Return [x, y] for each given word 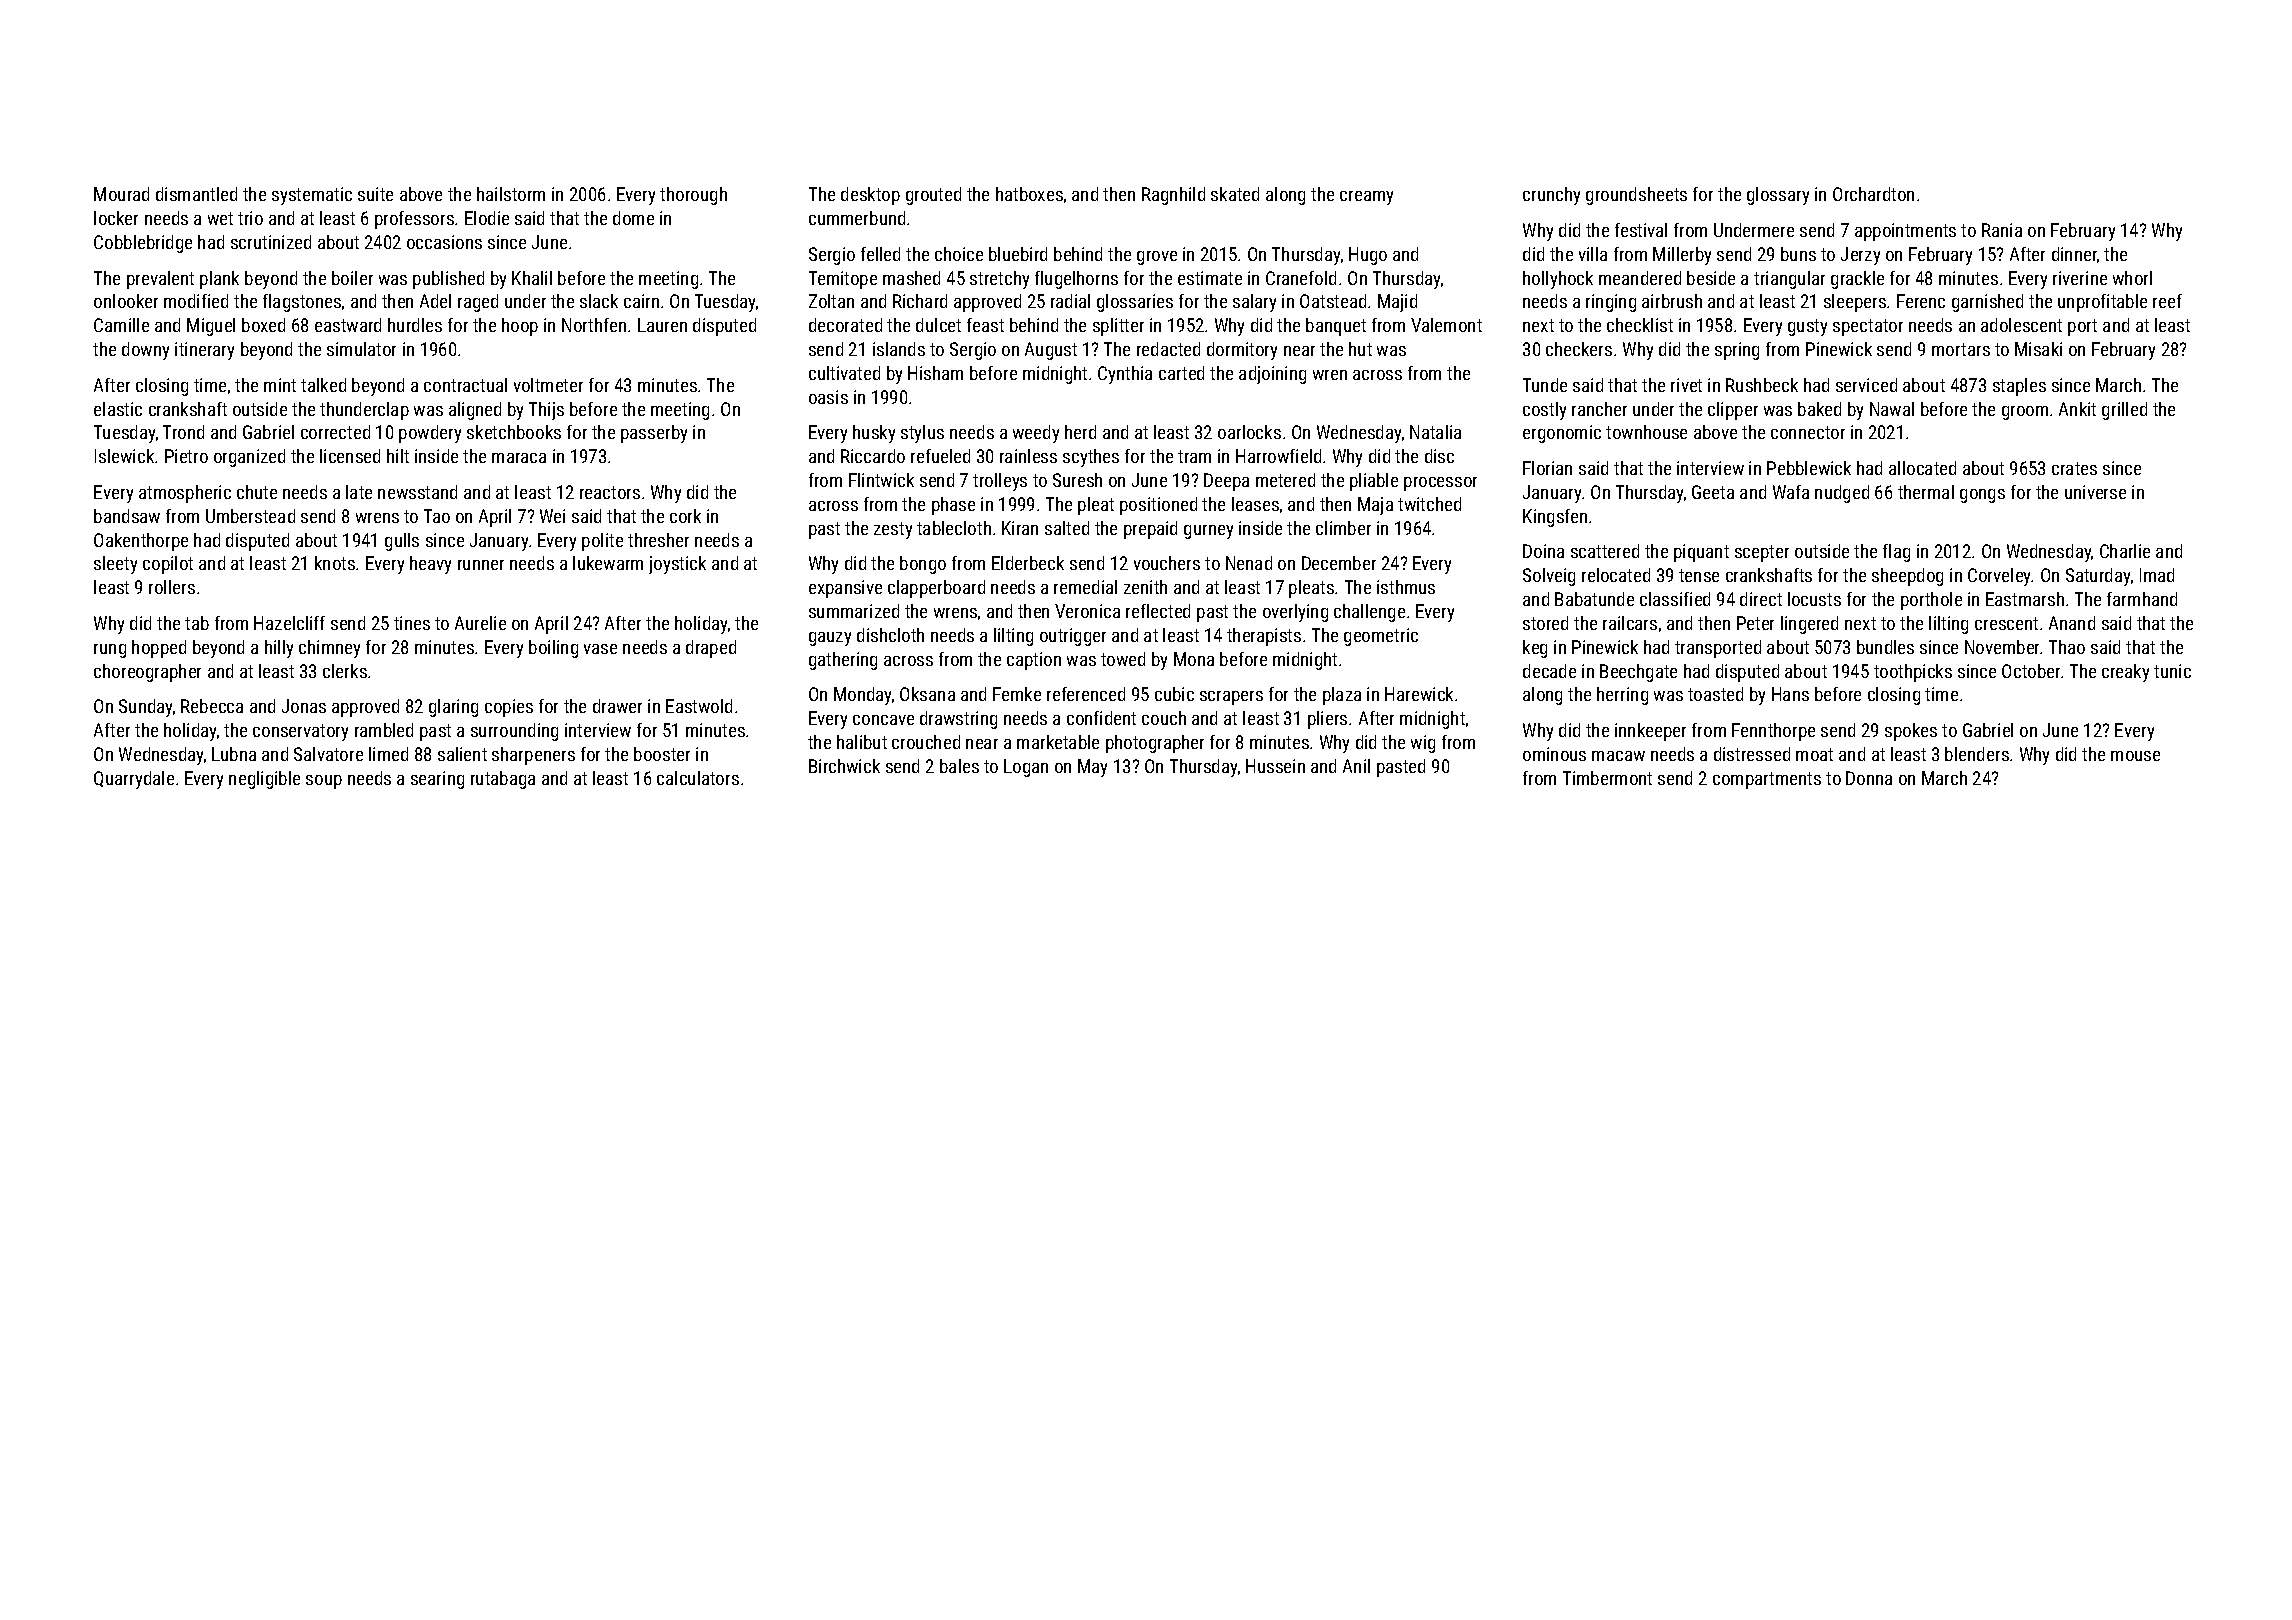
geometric [1381, 637]
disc [1439, 456]
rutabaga [503, 780]
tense [1699, 575]
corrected [335, 432]
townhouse [1646, 432]
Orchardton [1873, 194]
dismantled [196, 194]
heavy [430, 565]
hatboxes [1029, 194]
